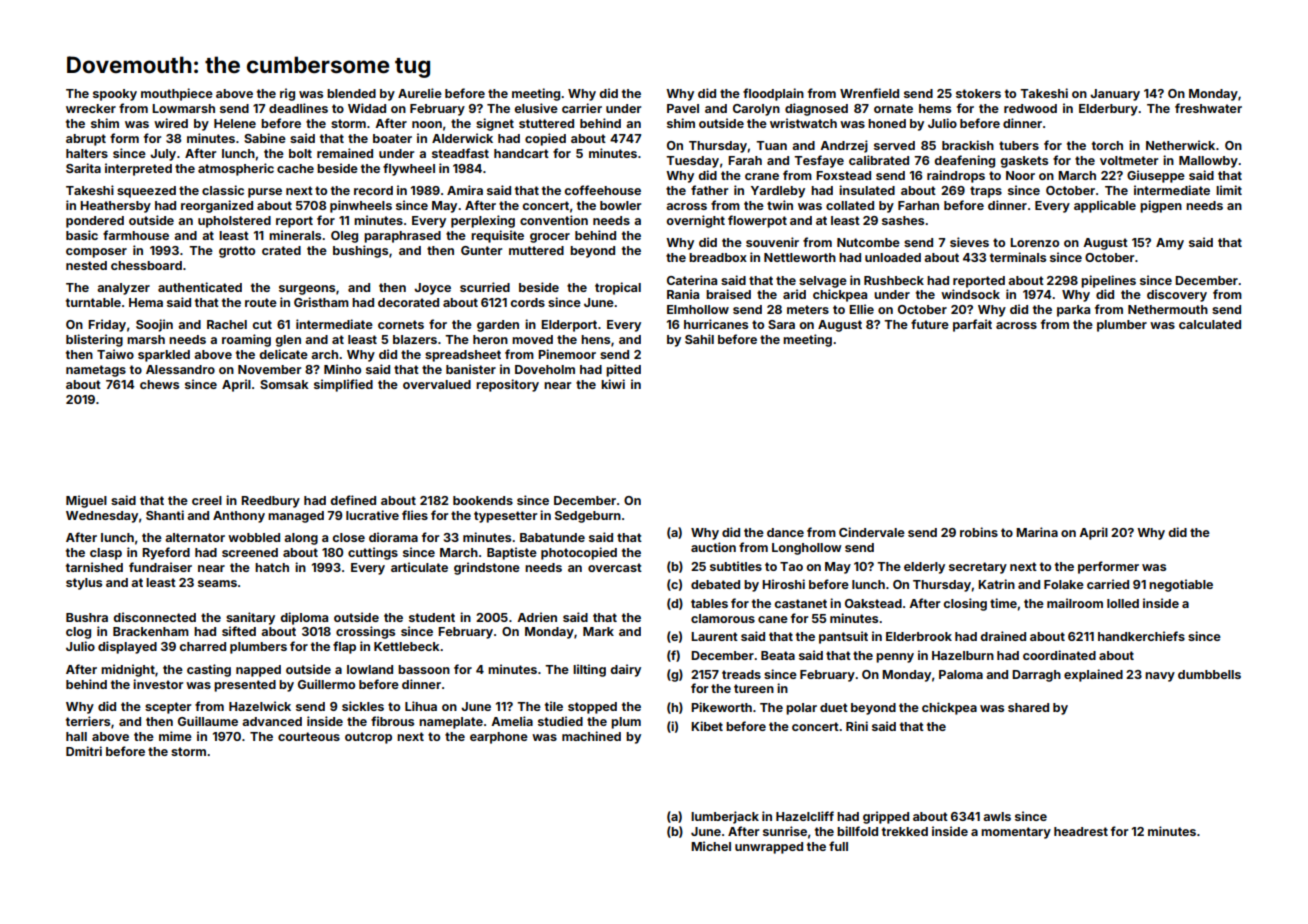 The width and height of the page is (1308, 924). What do you see at coordinates (972, 325) in the page?
I see `parfait` at bounding box center [972, 325].
